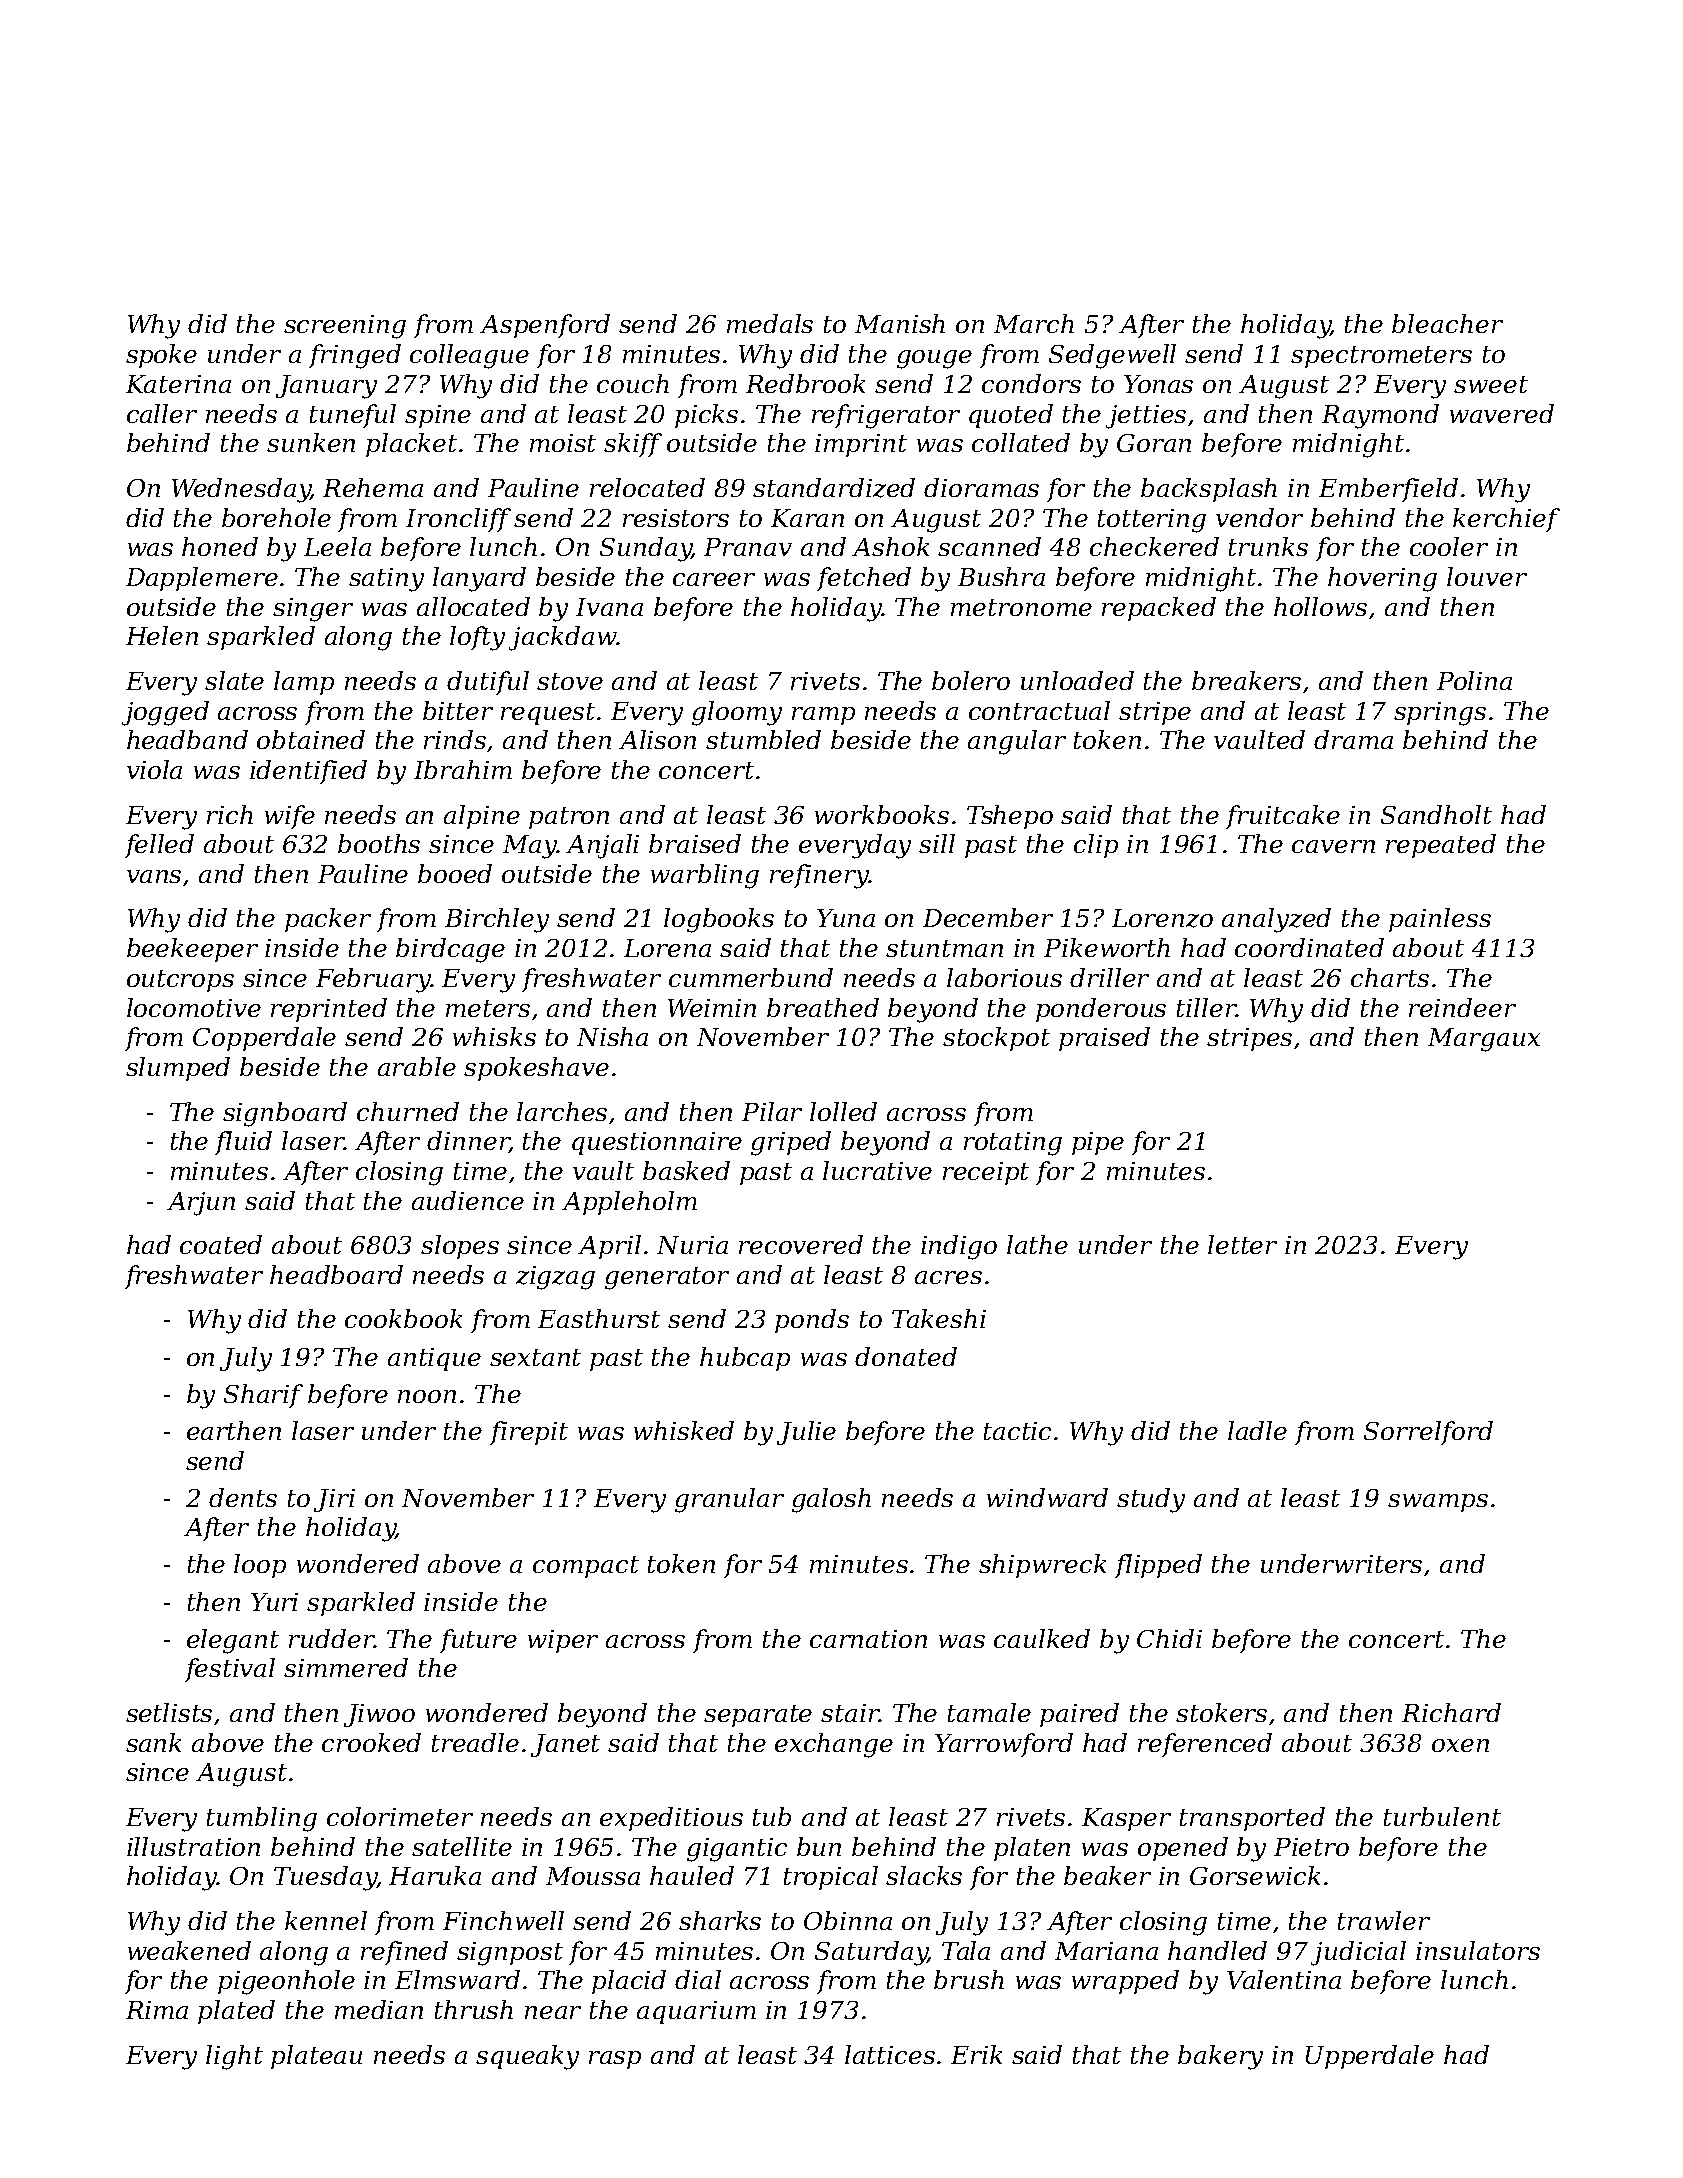 Image resolution: width=1683 pixels, height=2178 pixels. What do you see at coordinates (745, 1359) in the screenshot?
I see `hubcap` at bounding box center [745, 1359].
